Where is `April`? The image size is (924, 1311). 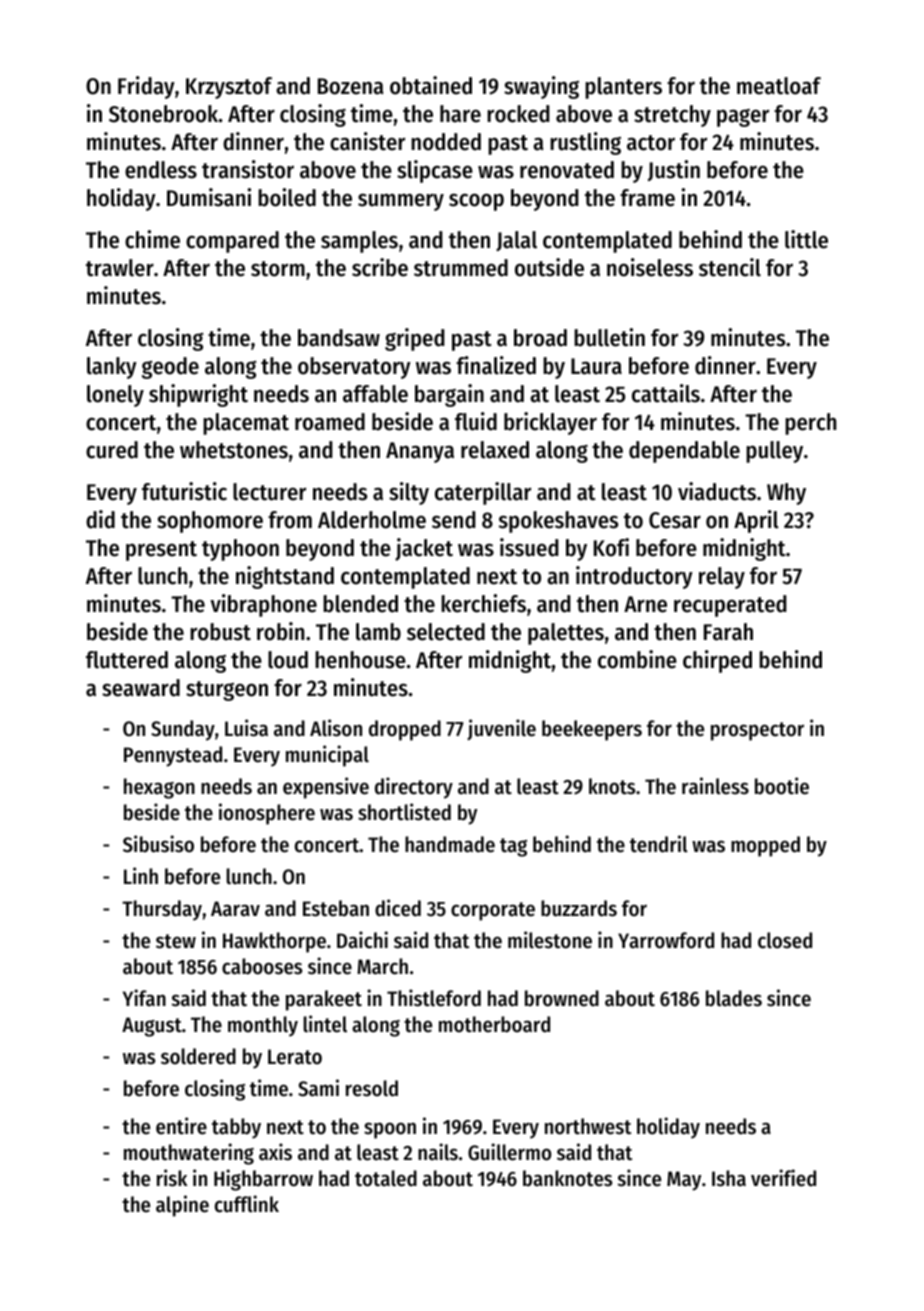
April is located at coordinates (756, 521).
